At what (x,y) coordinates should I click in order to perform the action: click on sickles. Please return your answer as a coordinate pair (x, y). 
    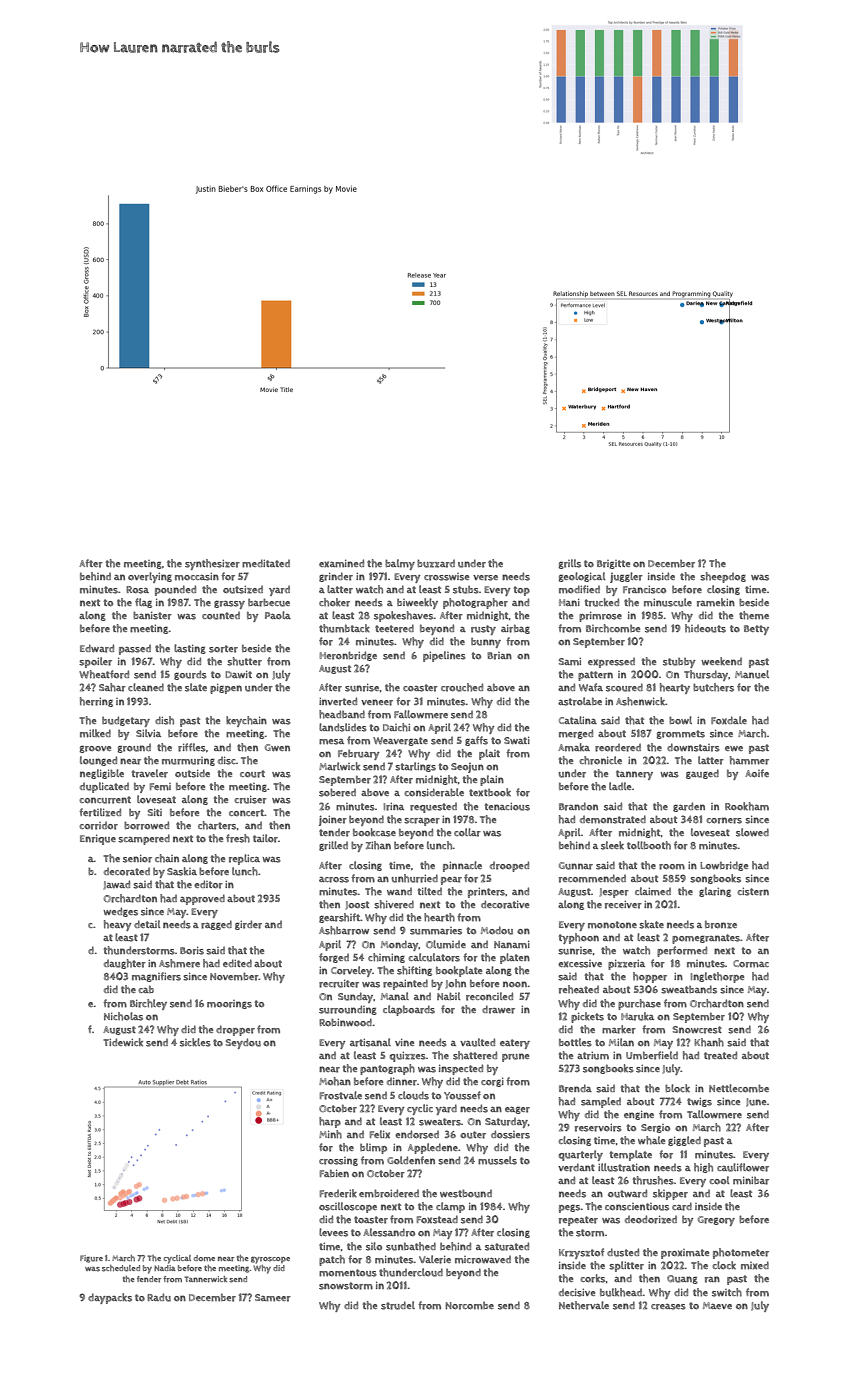
    Looking at the image, I should click on (195, 1042).
